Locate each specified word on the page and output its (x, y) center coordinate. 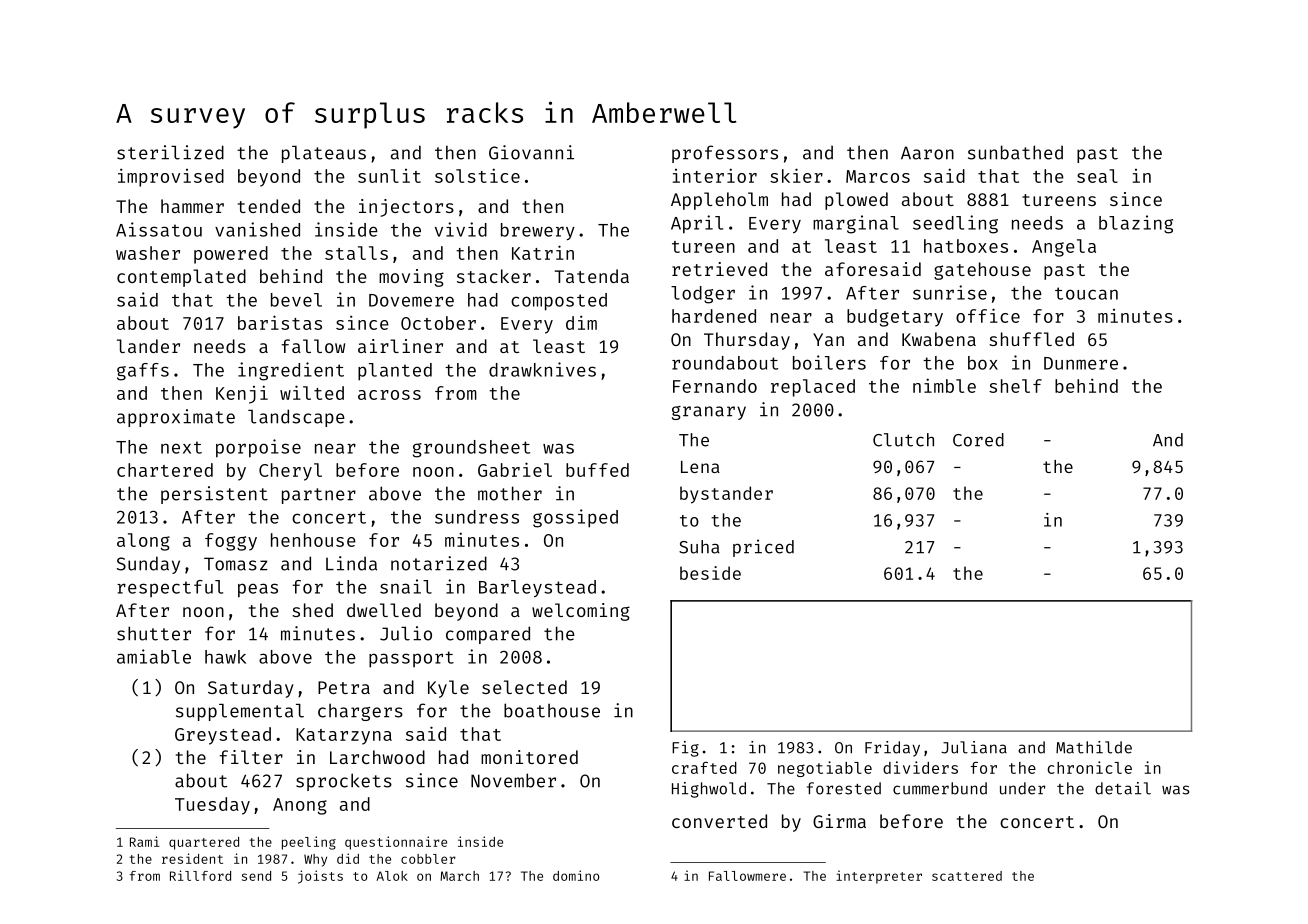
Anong (300, 806)
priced (763, 548)
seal (1097, 176)
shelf (1015, 386)
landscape (296, 418)
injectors (406, 208)
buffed (597, 470)
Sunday (148, 565)
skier (796, 175)
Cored (978, 440)
